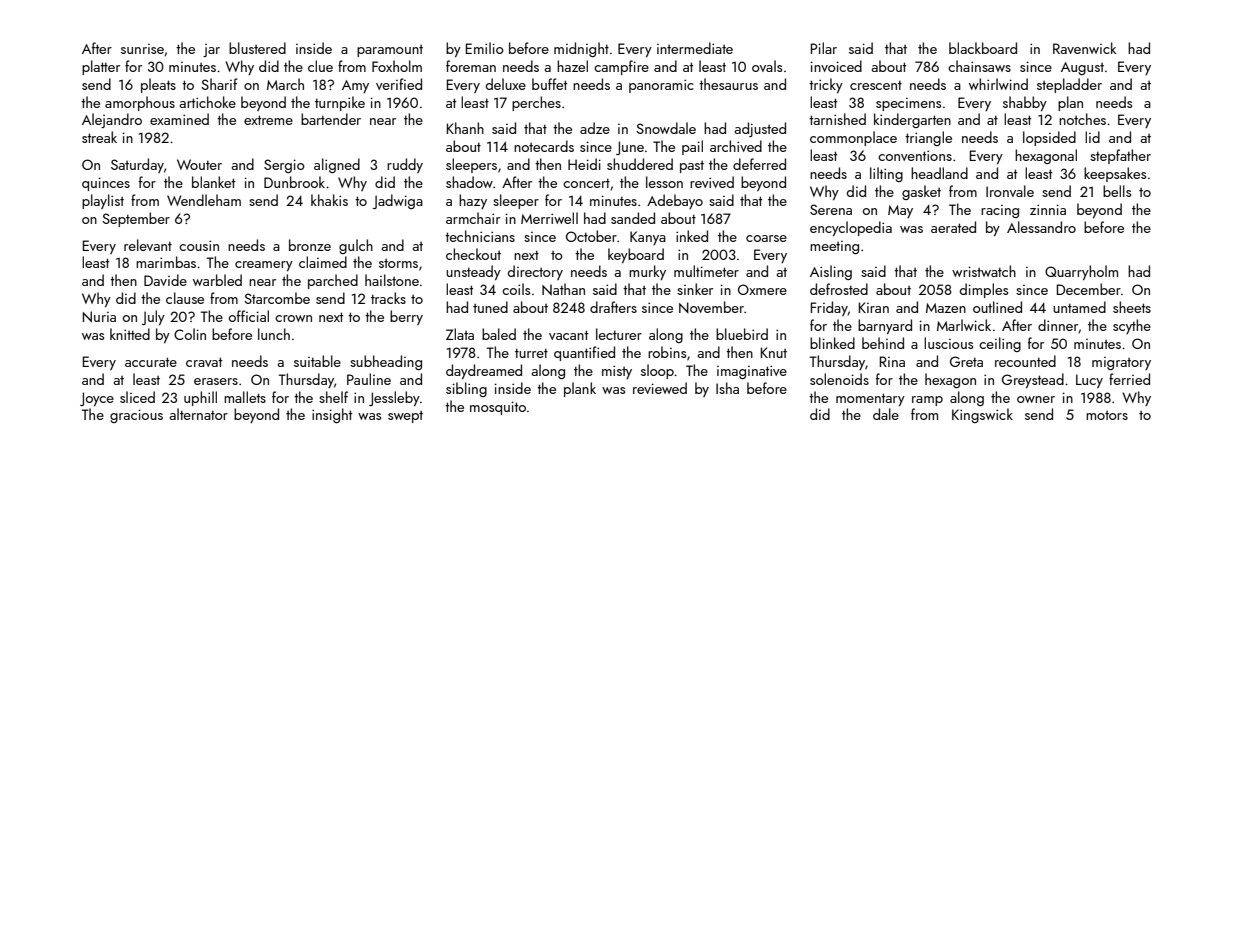 This screenshot has width=1233, height=952. What do you see at coordinates (695, 48) in the screenshot?
I see `intermediate` at bounding box center [695, 48].
